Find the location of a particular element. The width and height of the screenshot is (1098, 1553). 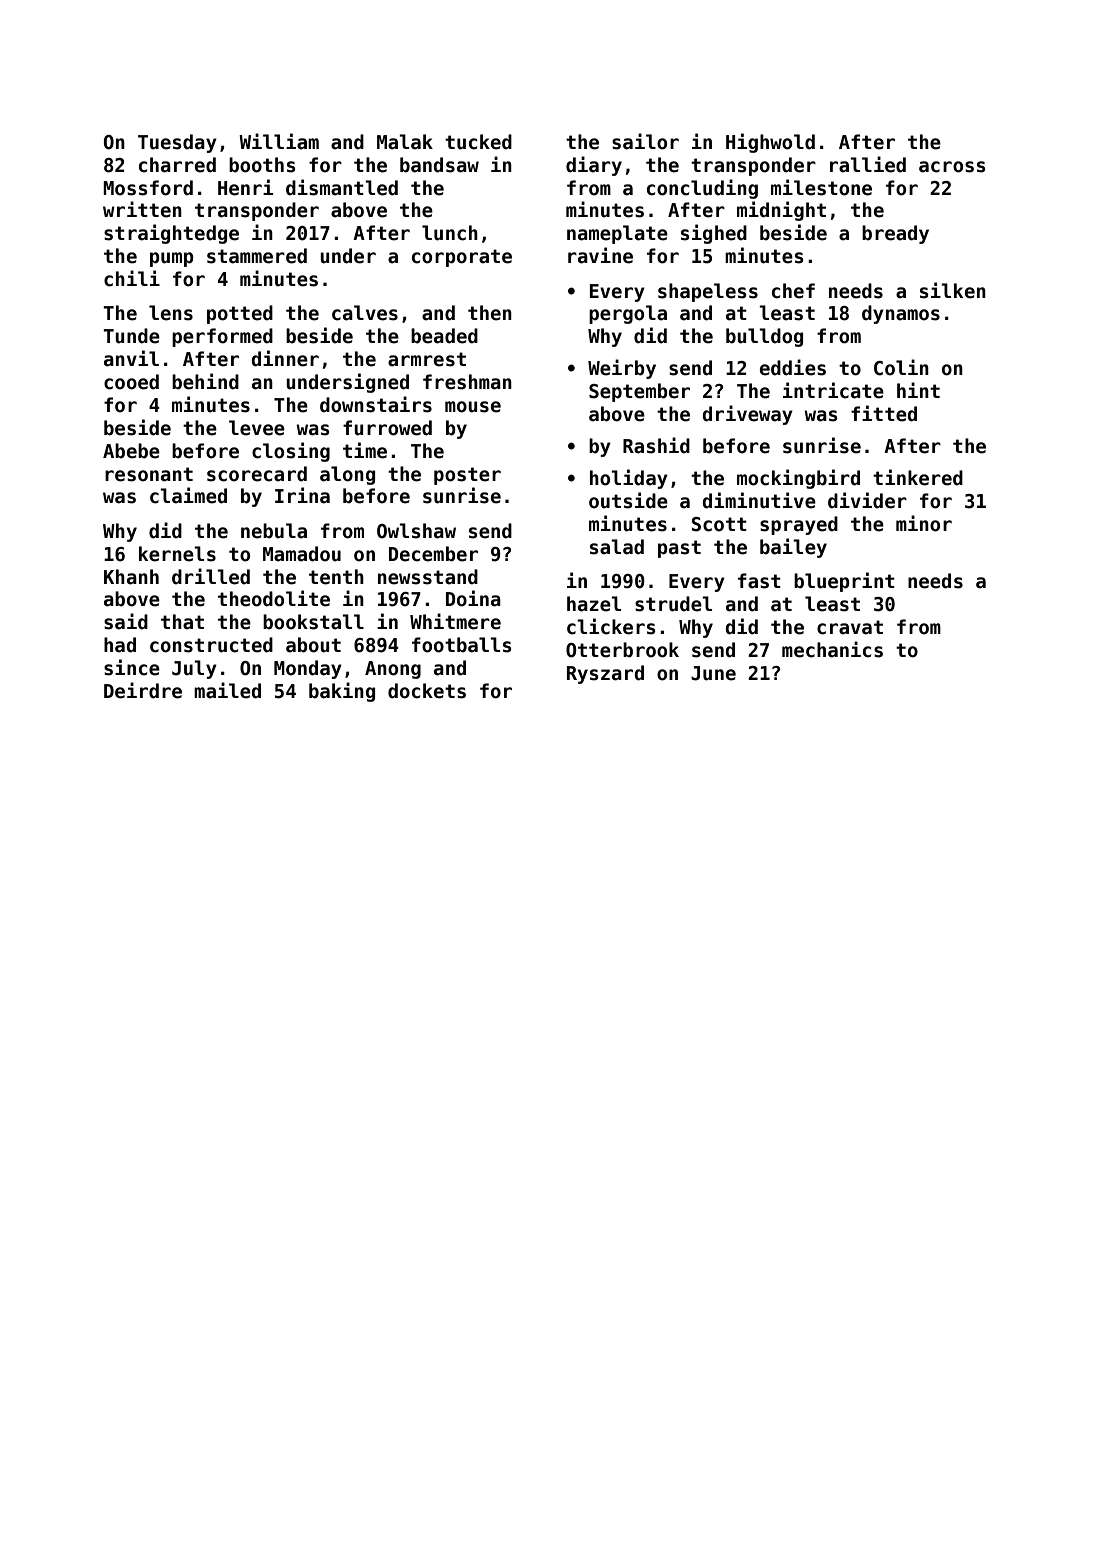

lens is located at coordinates (171, 313).
